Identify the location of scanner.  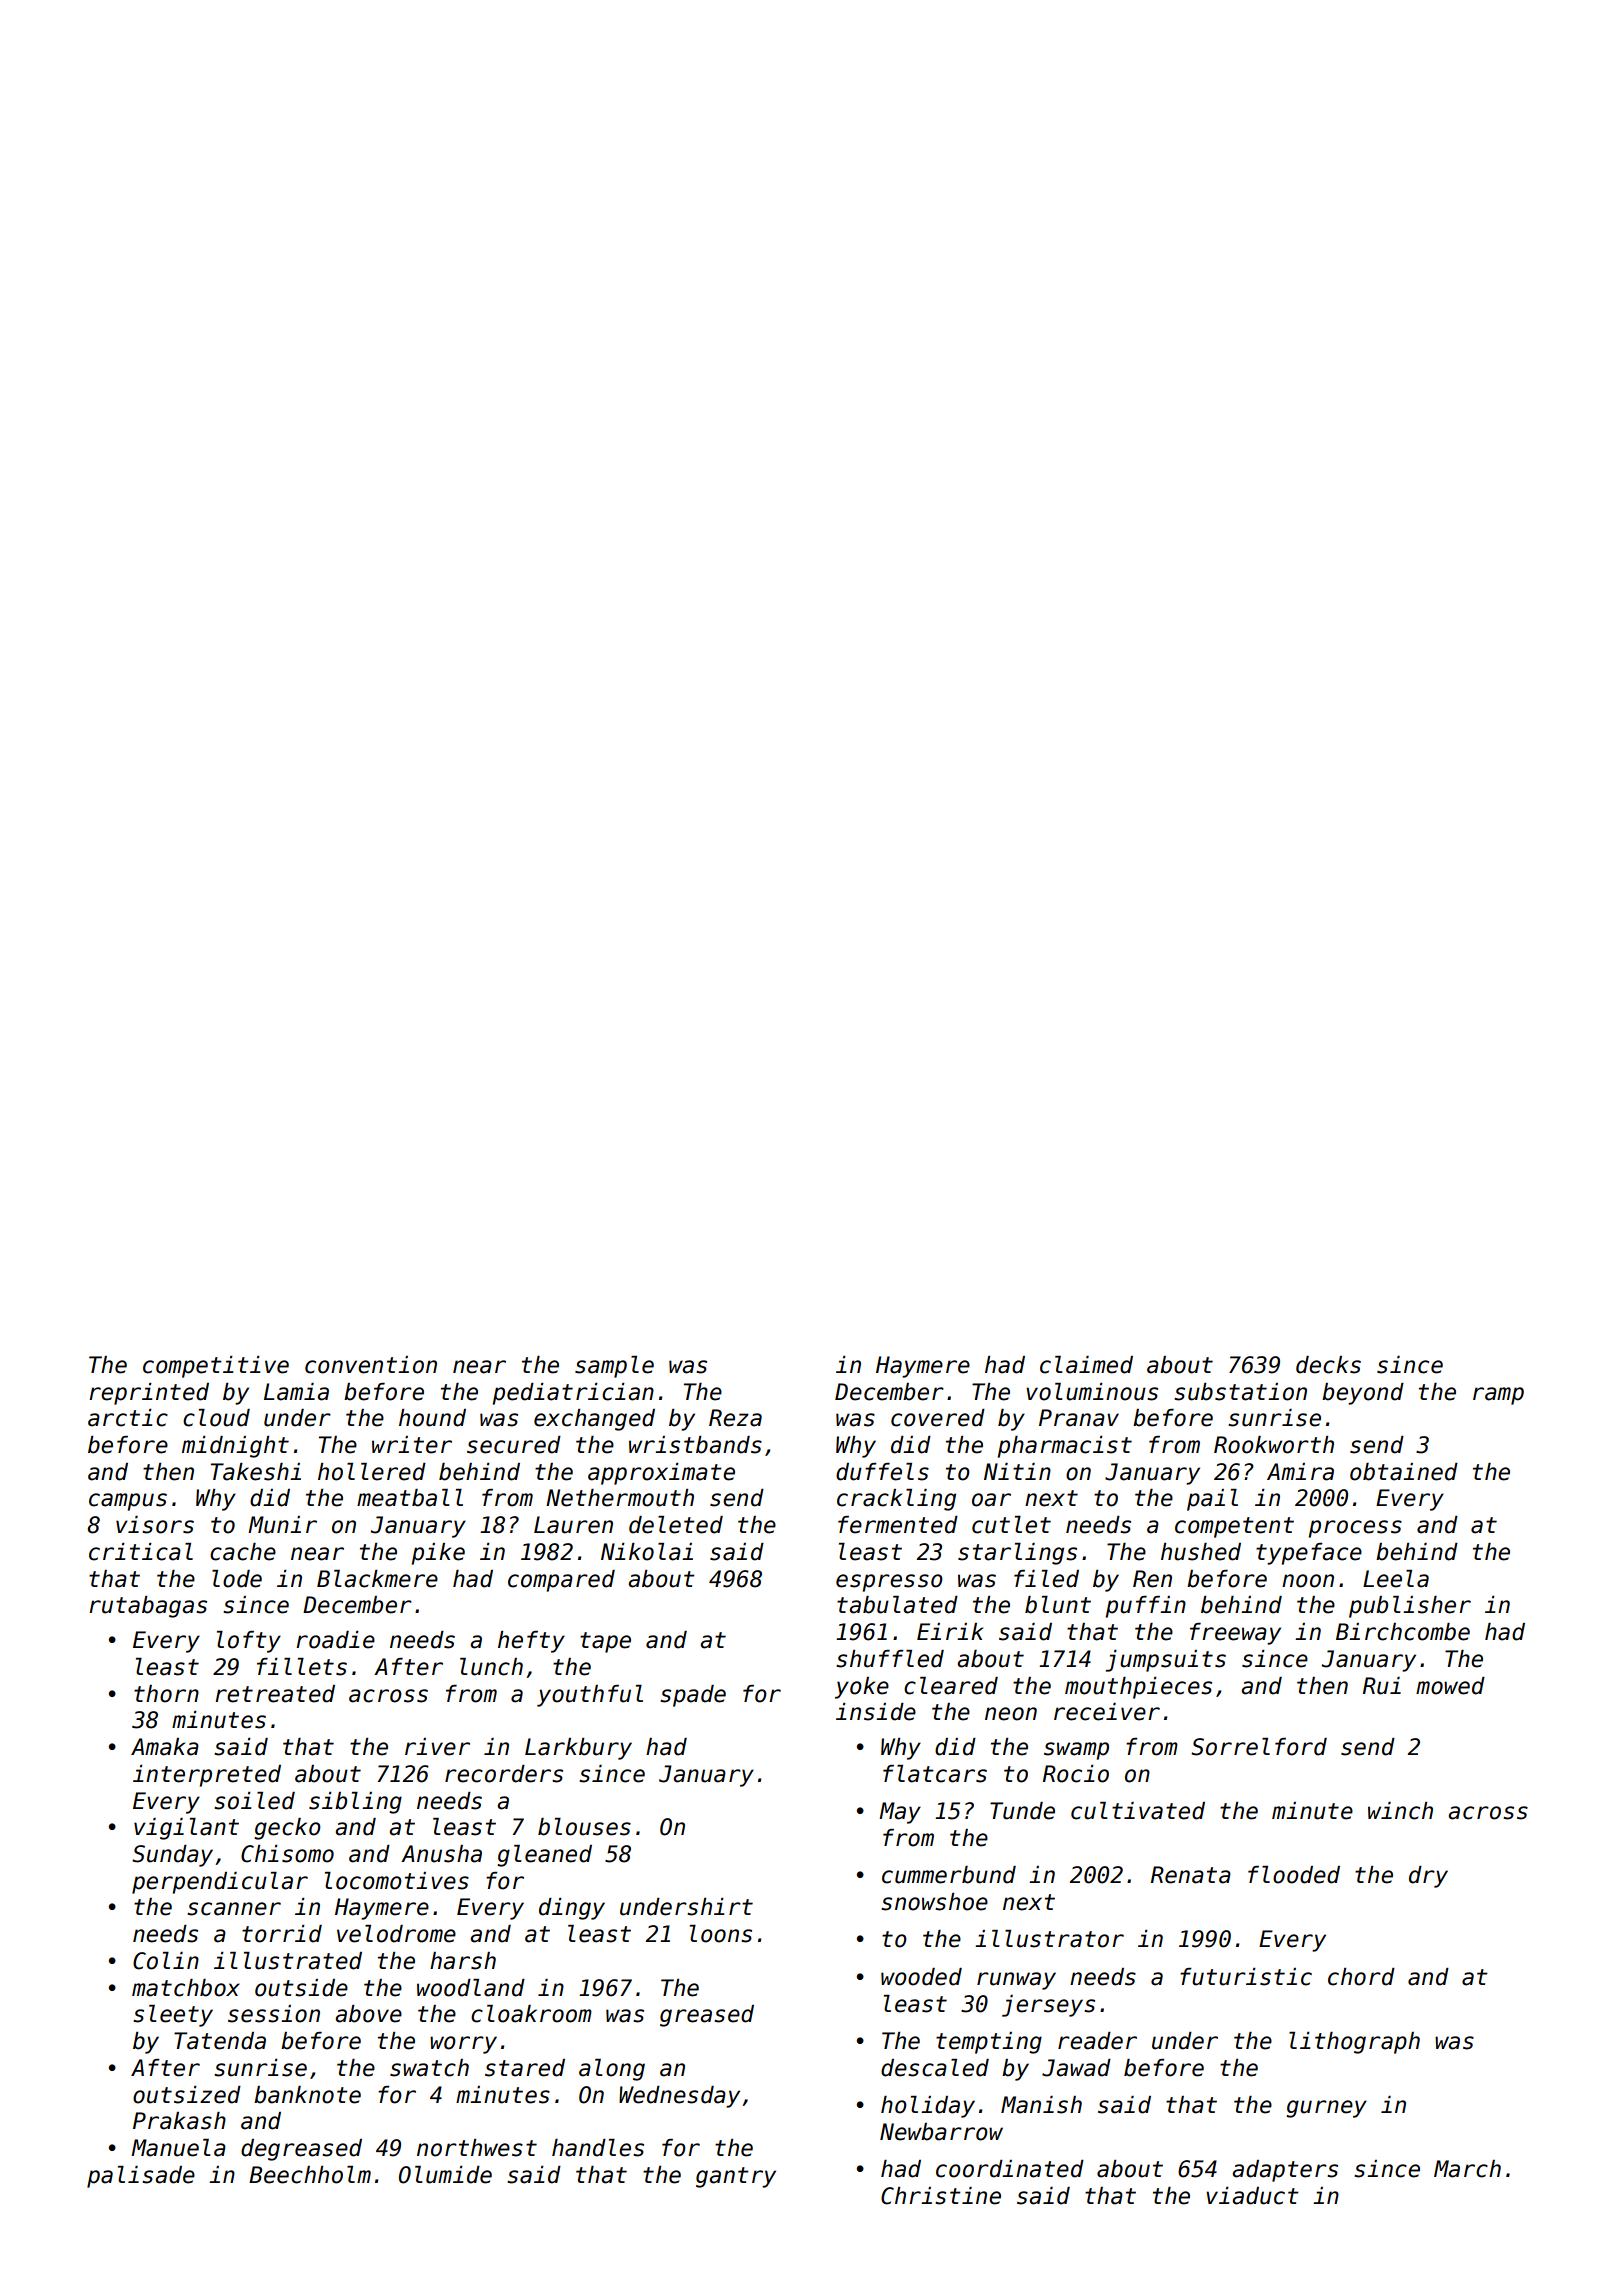
(234, 1909).
